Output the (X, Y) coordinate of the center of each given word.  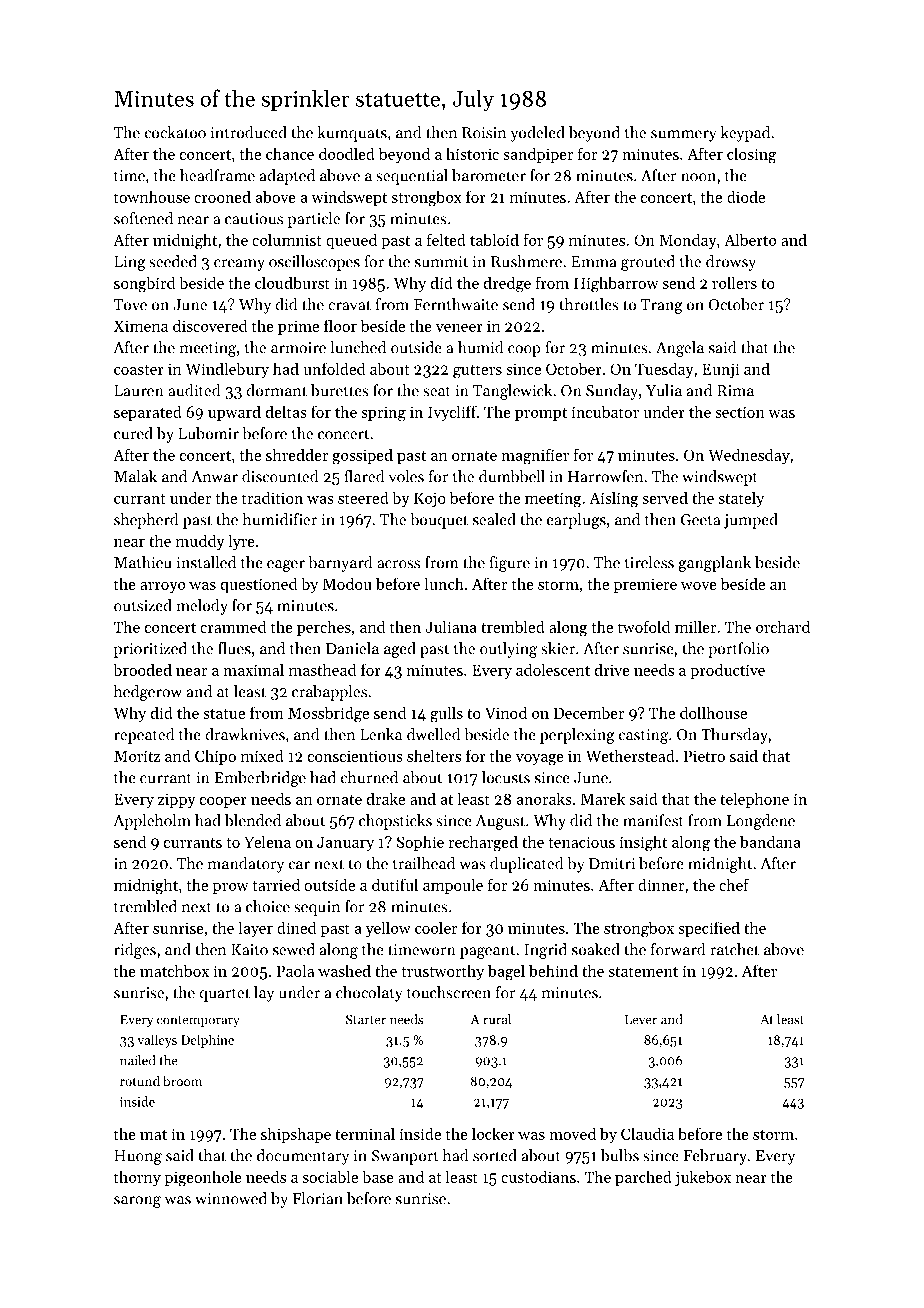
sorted (495, 1155)
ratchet (734, 949)
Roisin (484, 133)
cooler (436, 927)
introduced (249, 132)
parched (643, 1178)
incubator (605, 411)
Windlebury (227, 370)
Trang (662, 306)
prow (231, 888)
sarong (137, 1202)
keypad (745, 134)
